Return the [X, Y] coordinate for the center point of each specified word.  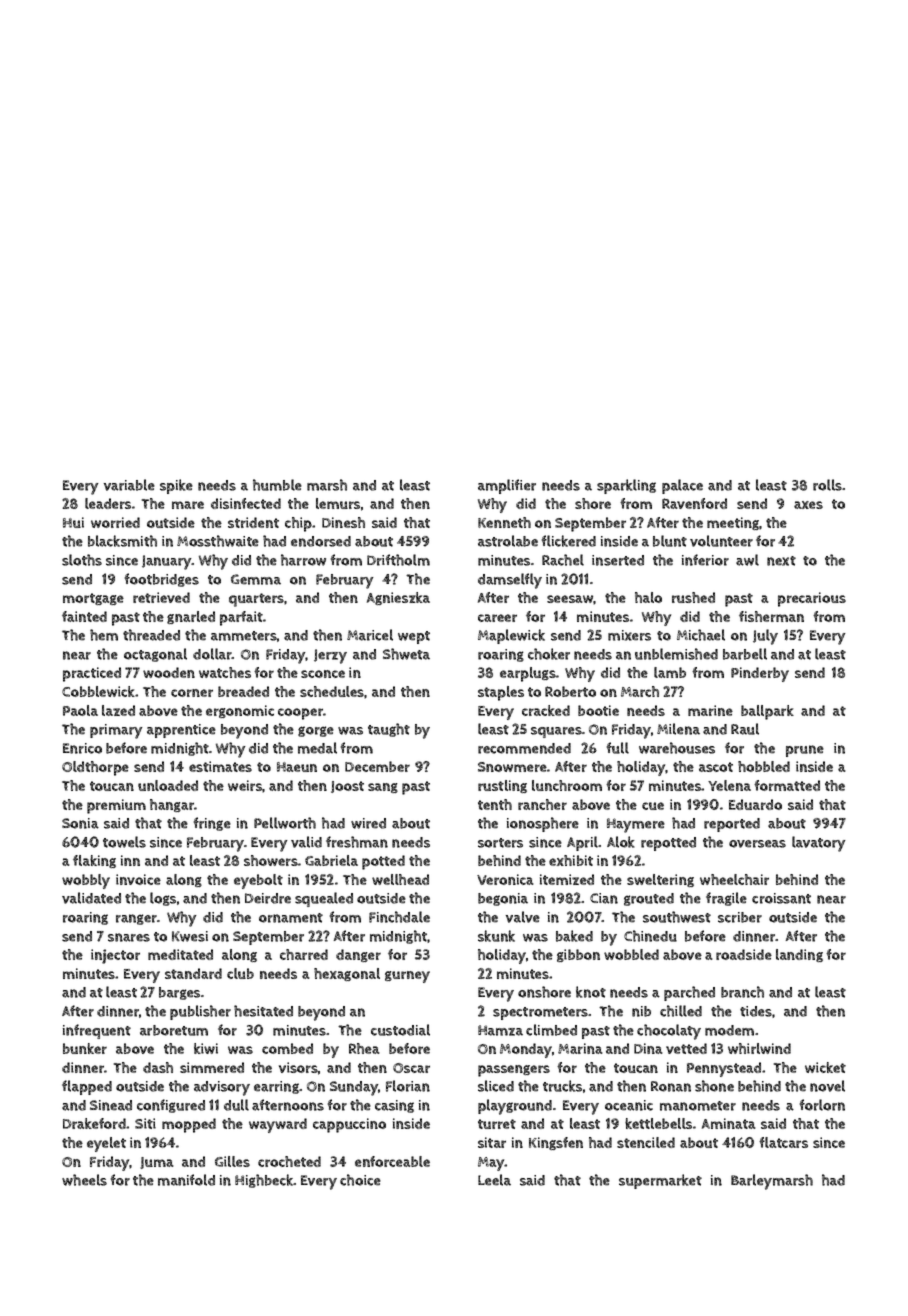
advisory [222, 1088]
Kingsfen [556, 1143]
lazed [118, 710]
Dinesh [343, 522]
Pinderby [760, 674]
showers [271, 860]
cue [653, 806]
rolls [827, 485]
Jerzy [330, 656]
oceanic [629, 1105]
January [167, 562]
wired [368, 823]
